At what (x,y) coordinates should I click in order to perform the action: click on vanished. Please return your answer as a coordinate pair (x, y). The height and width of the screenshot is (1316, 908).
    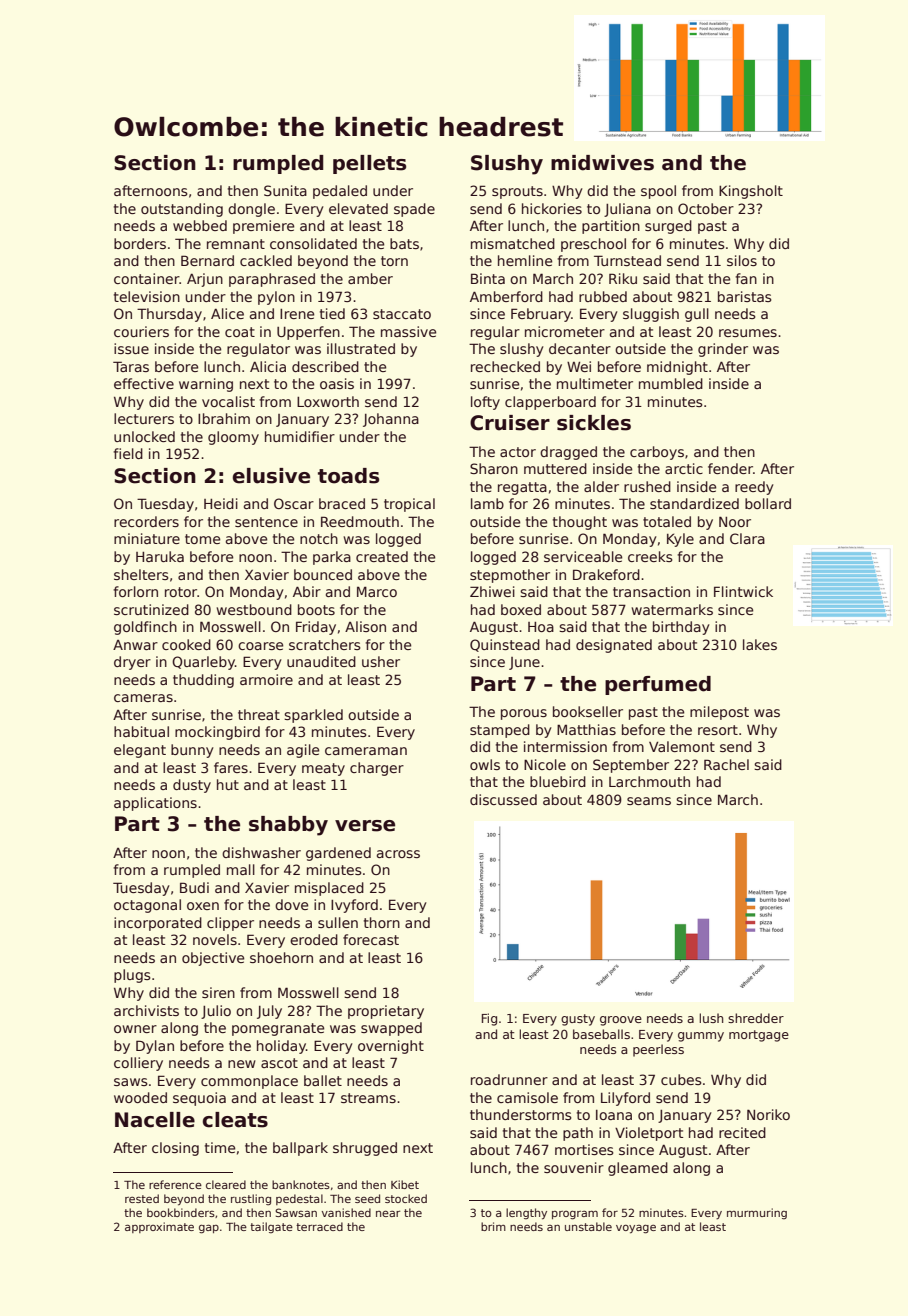
    Looking at the image, I should click on (346, 1212).
